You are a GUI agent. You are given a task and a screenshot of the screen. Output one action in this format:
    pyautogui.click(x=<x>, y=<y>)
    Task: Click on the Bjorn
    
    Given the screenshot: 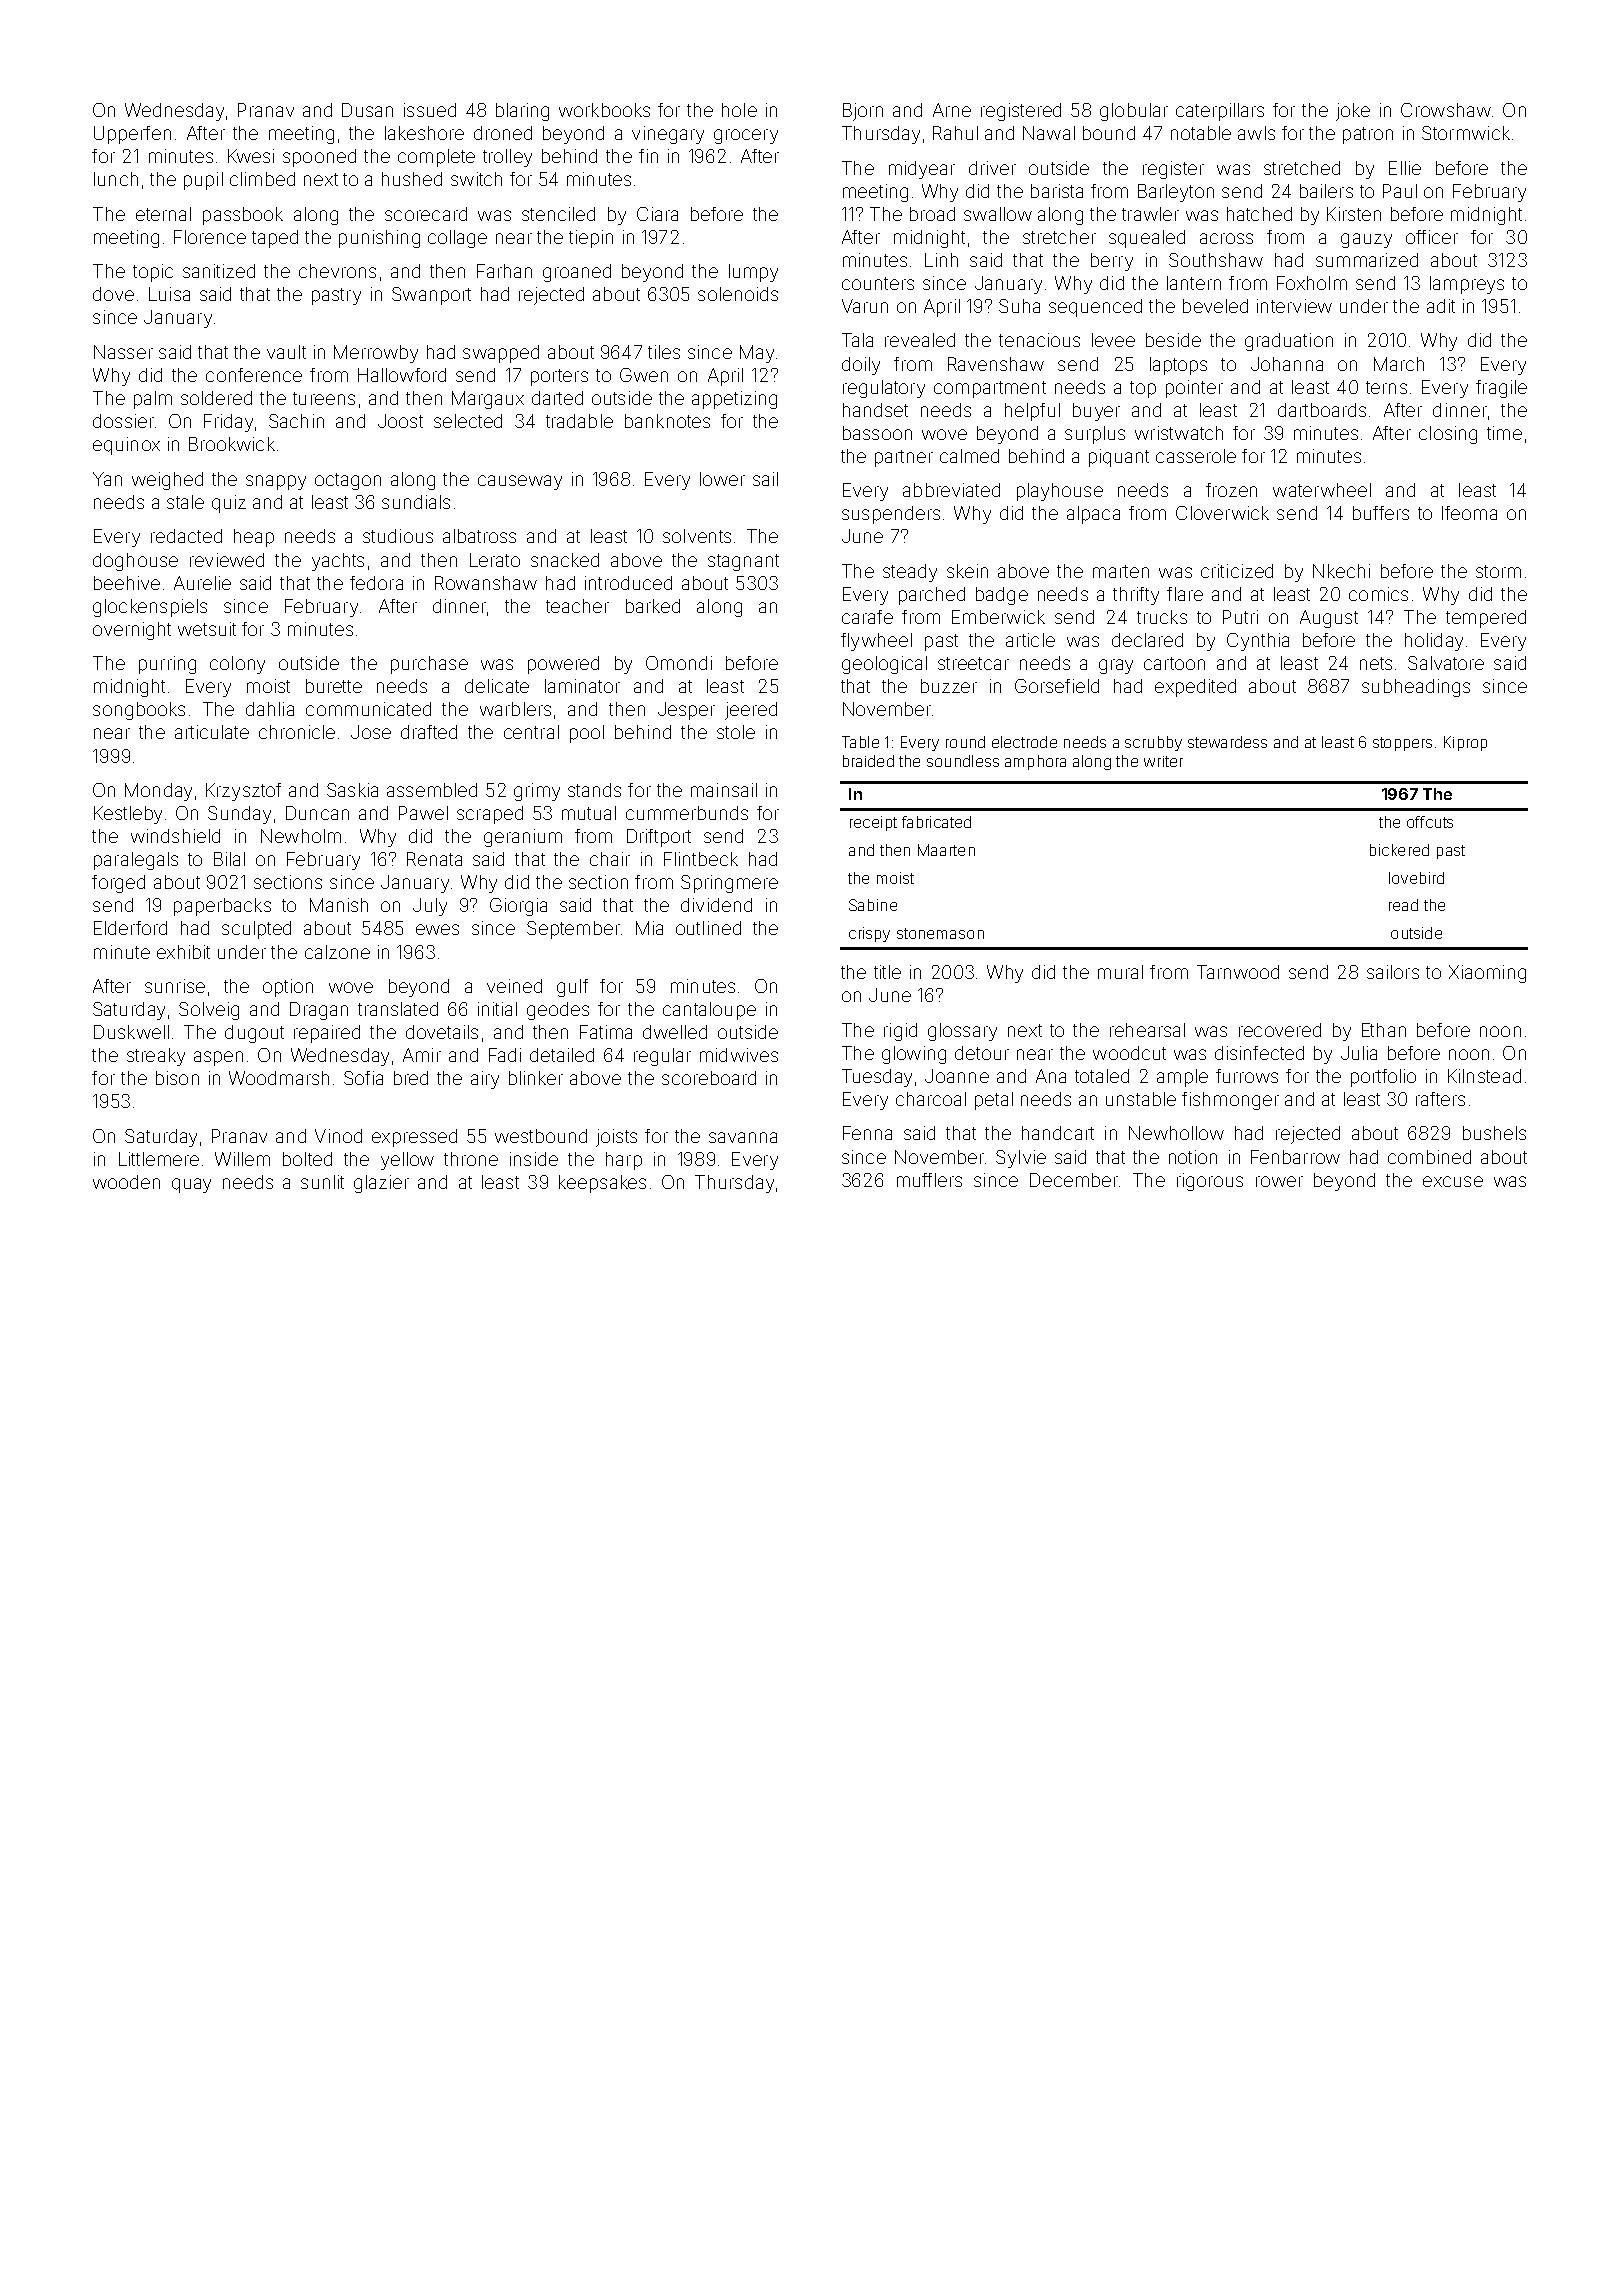 What is the action you would take?
    pyautogui.click(x=863, y=112)
